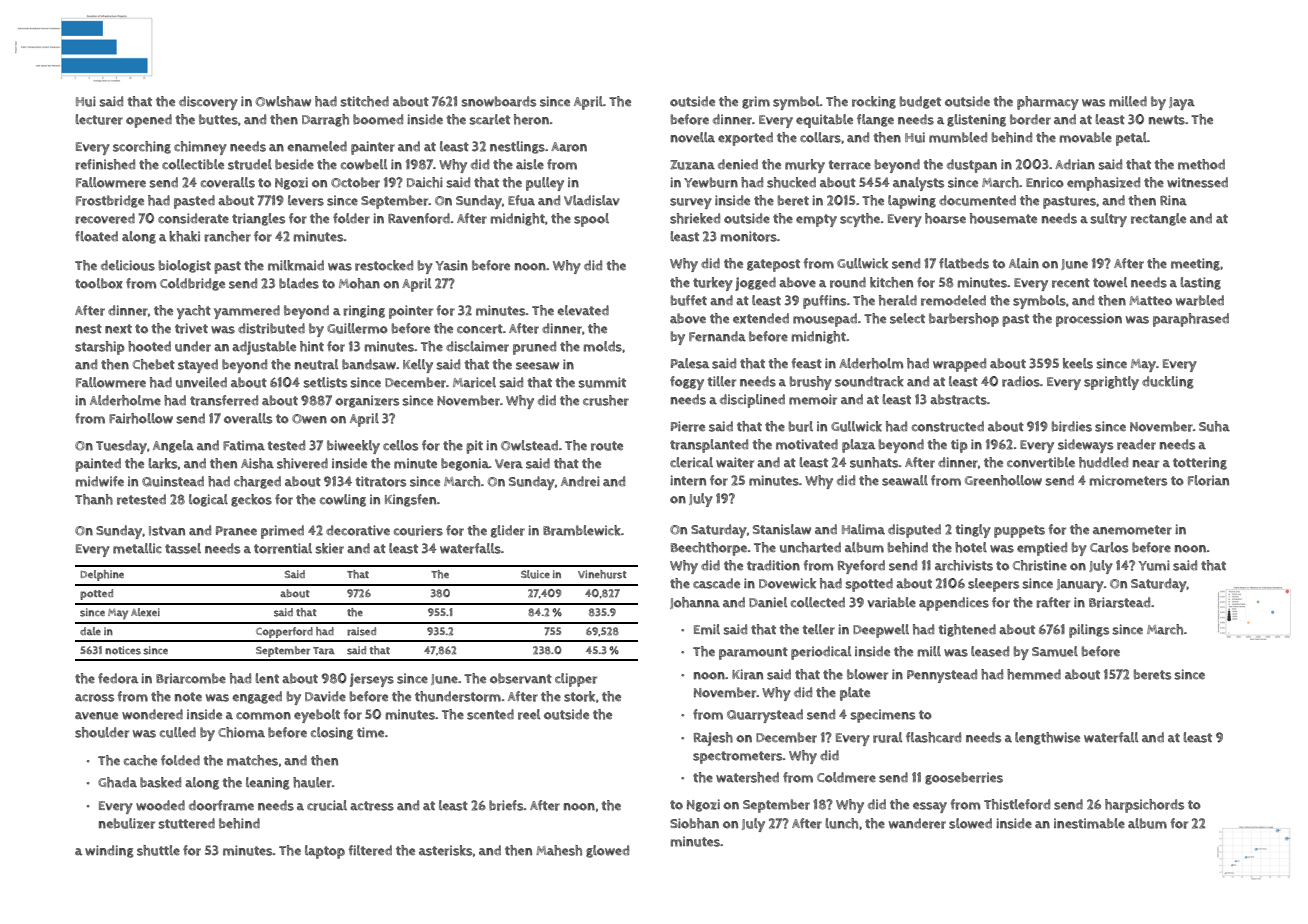 This page has width=1308, height=924. I want to click on basked, so click(160, 782).
